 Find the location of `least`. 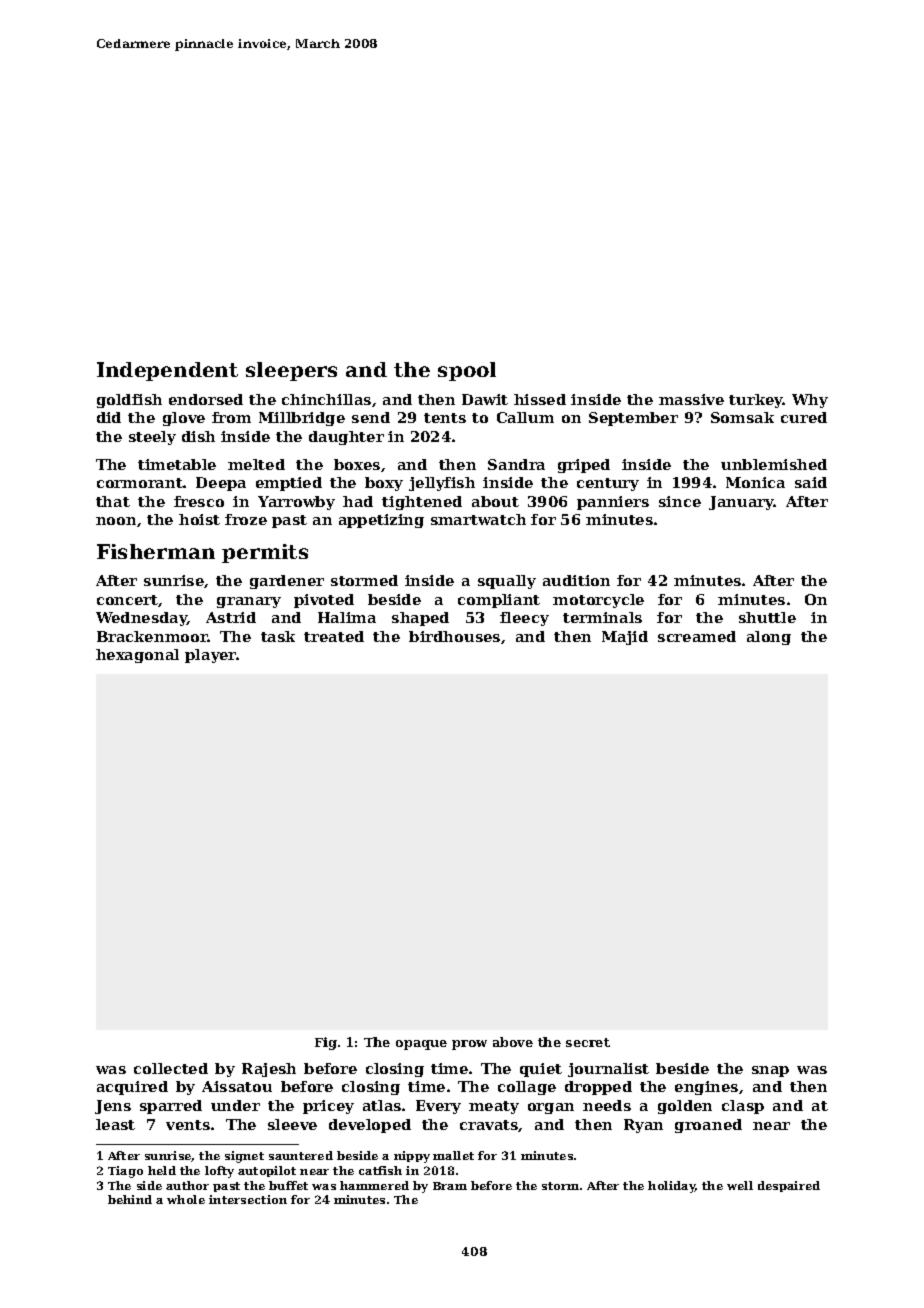

least is located at coordinates (115, 1124).
